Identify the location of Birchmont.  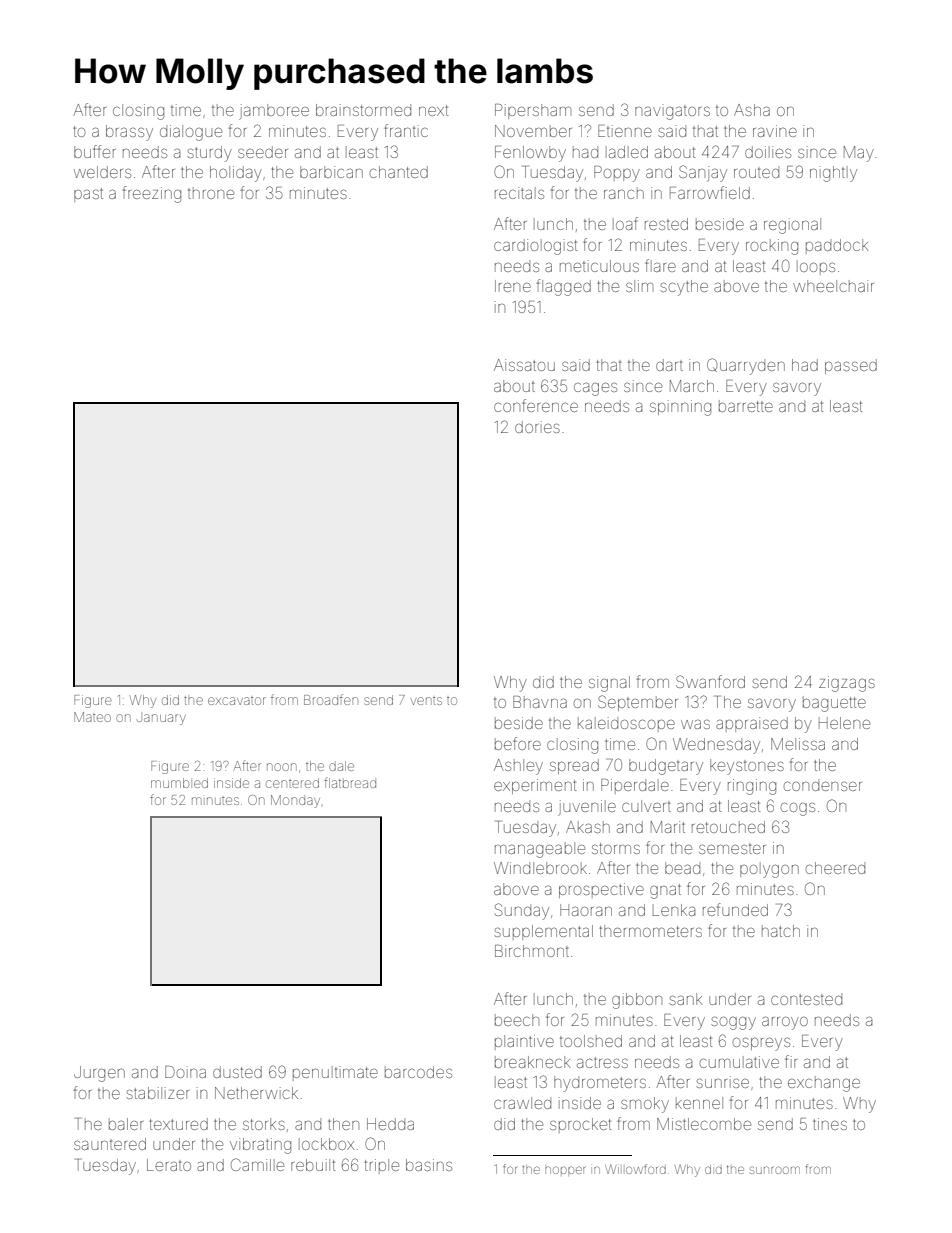
(532, 951).
